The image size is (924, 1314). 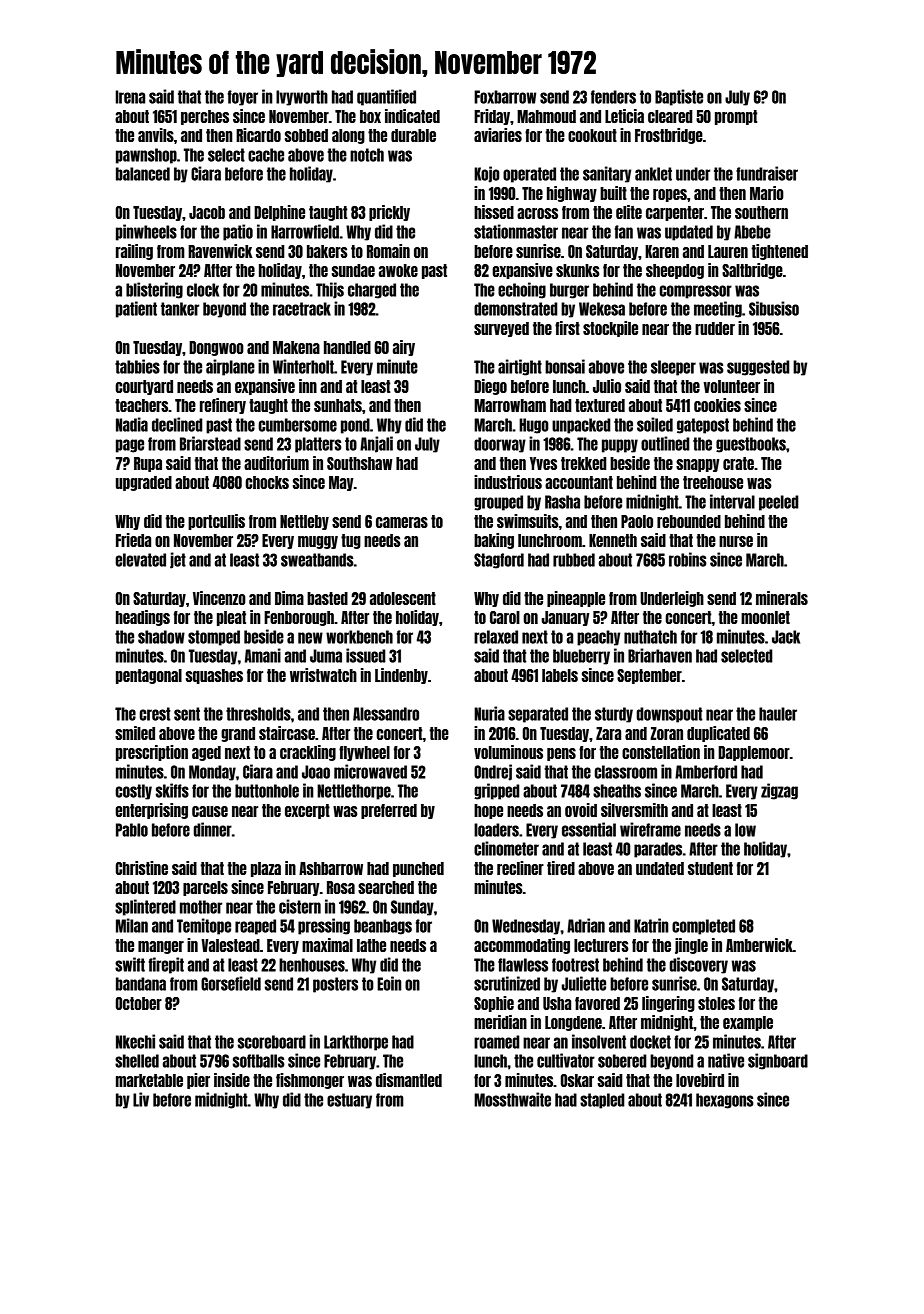 What do you see at coordinates (413, 135) in the document?
I see `durable` at bounding box center [413, 135].
